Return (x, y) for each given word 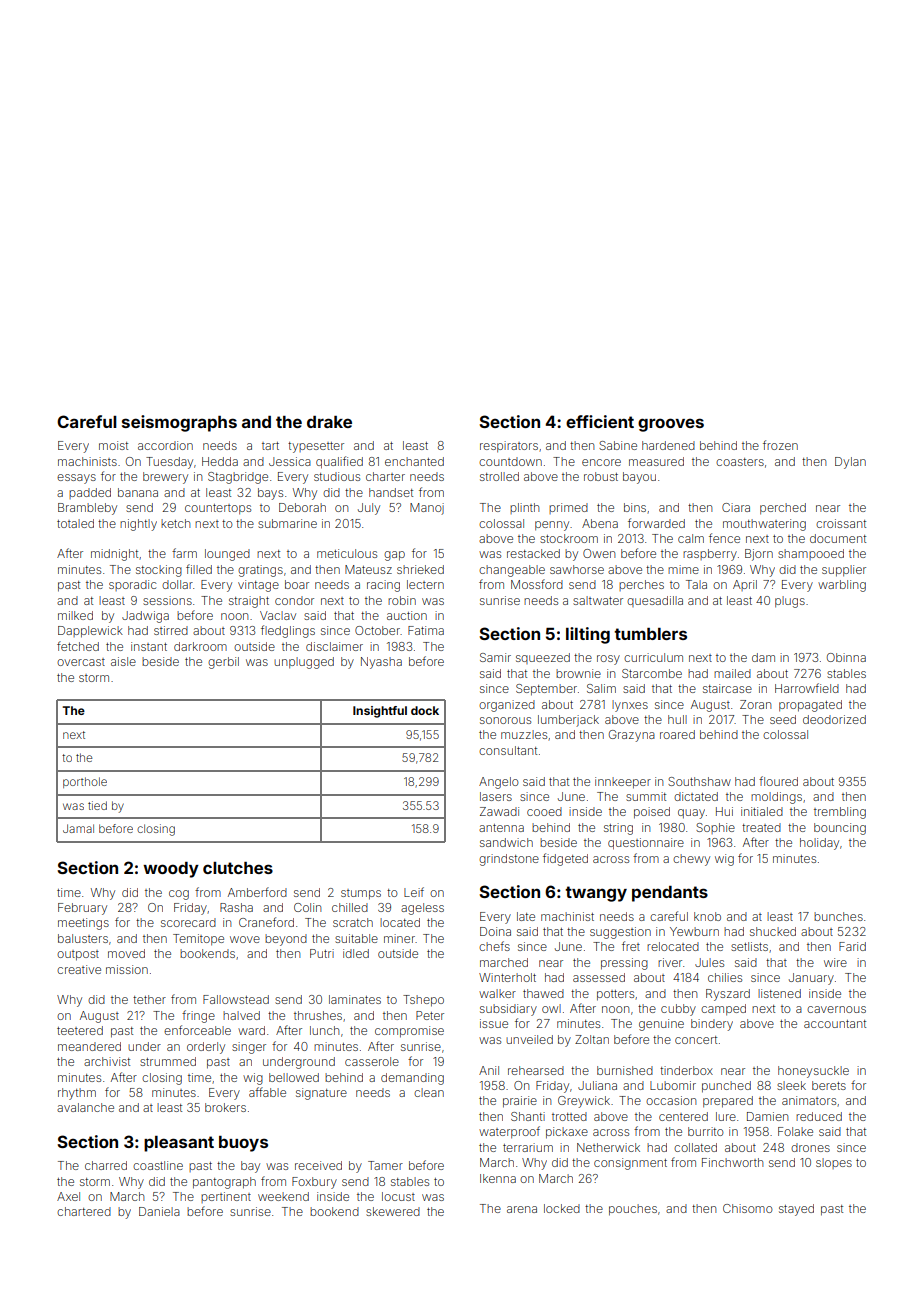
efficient (600, 421)
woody (171, 870)
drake (329, 422)
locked (562, 1208)
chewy (691, 860)
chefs (494, 946)
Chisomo (748, 1208)
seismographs (179, 423)
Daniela (159, 1211)
